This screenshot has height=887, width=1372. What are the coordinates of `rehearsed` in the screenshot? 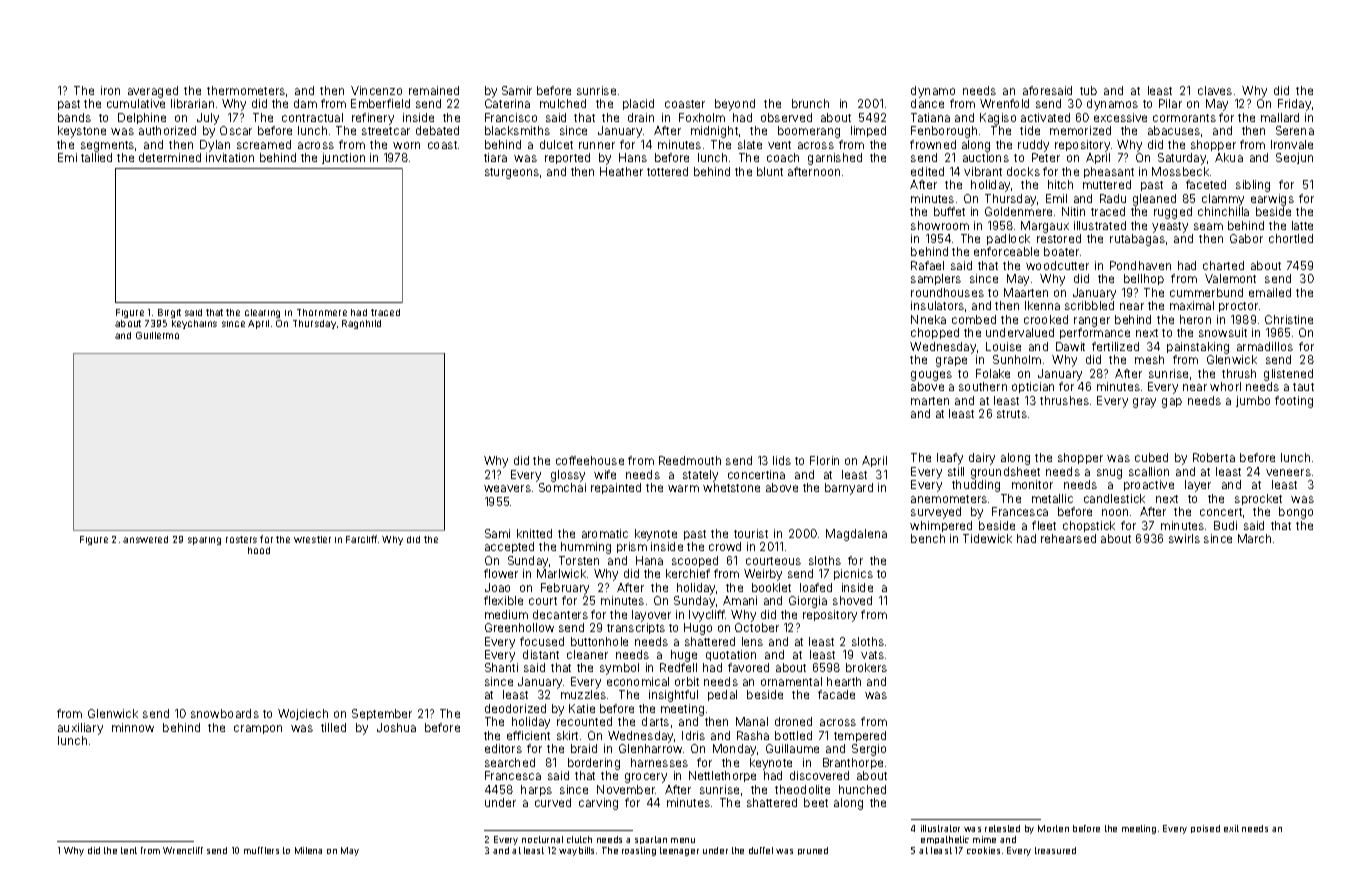 It's located at (1068, 538).
